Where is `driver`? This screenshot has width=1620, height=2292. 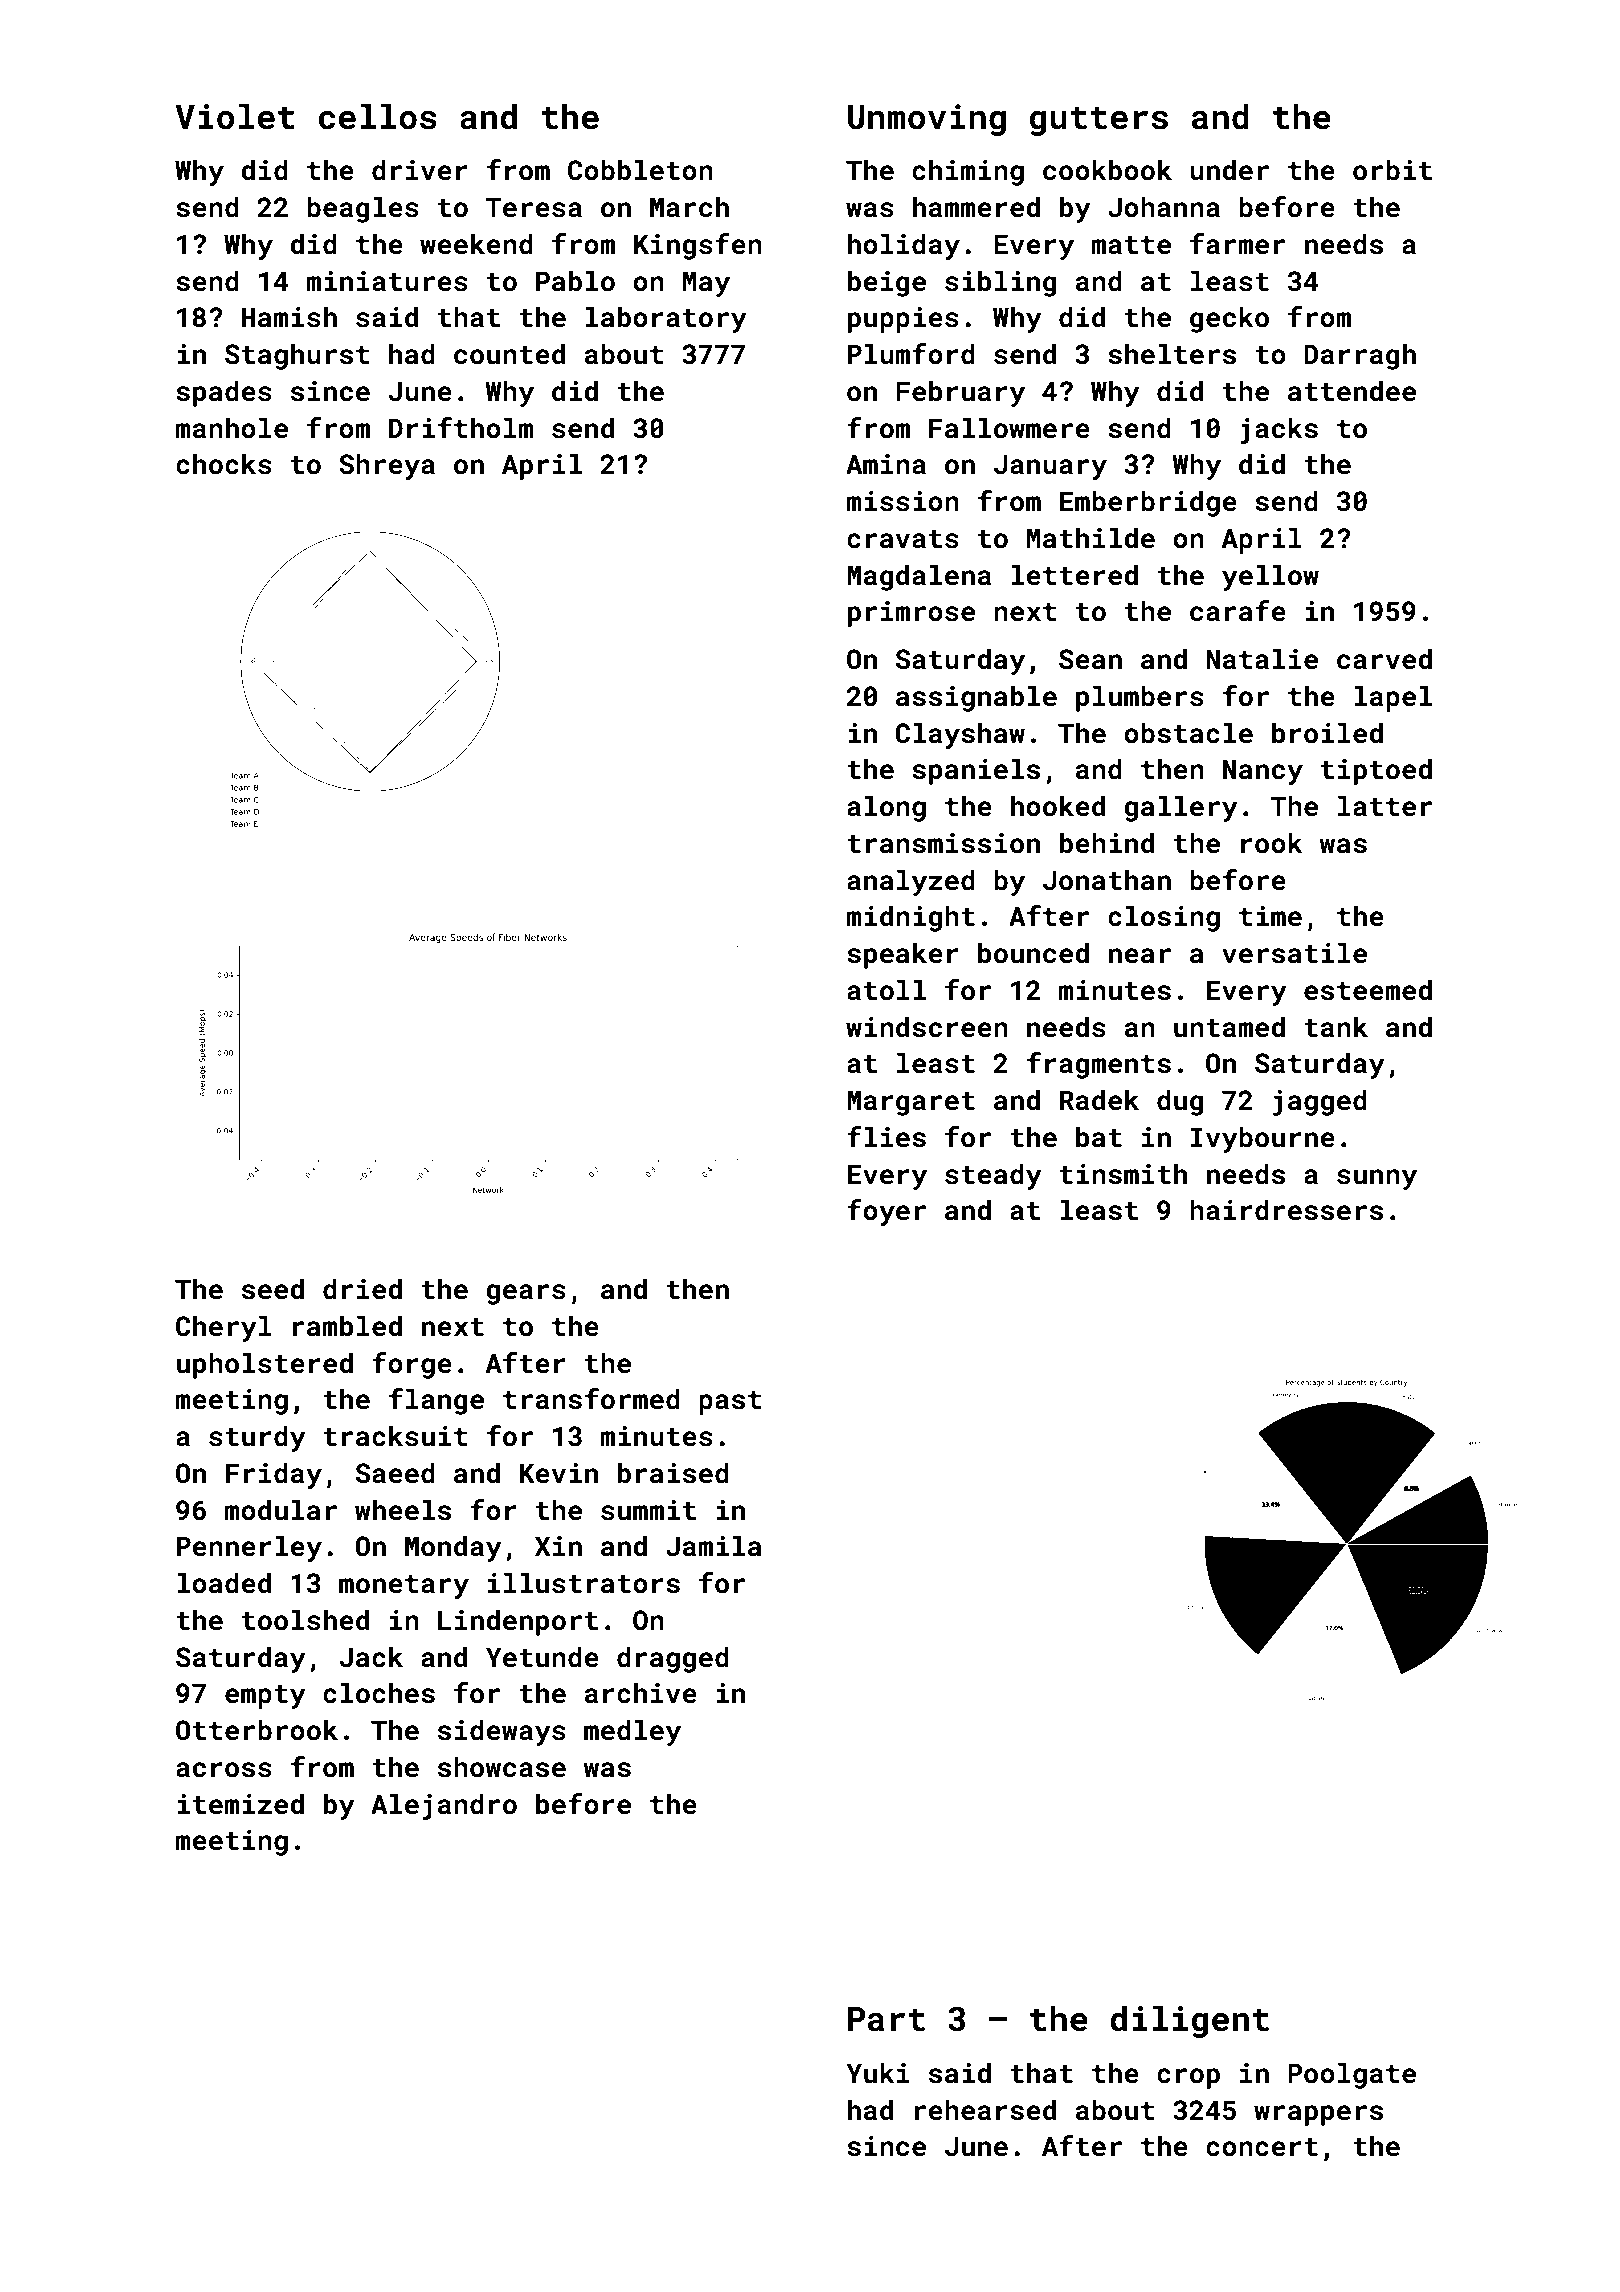 driver is located at coordinates (420, 170).
